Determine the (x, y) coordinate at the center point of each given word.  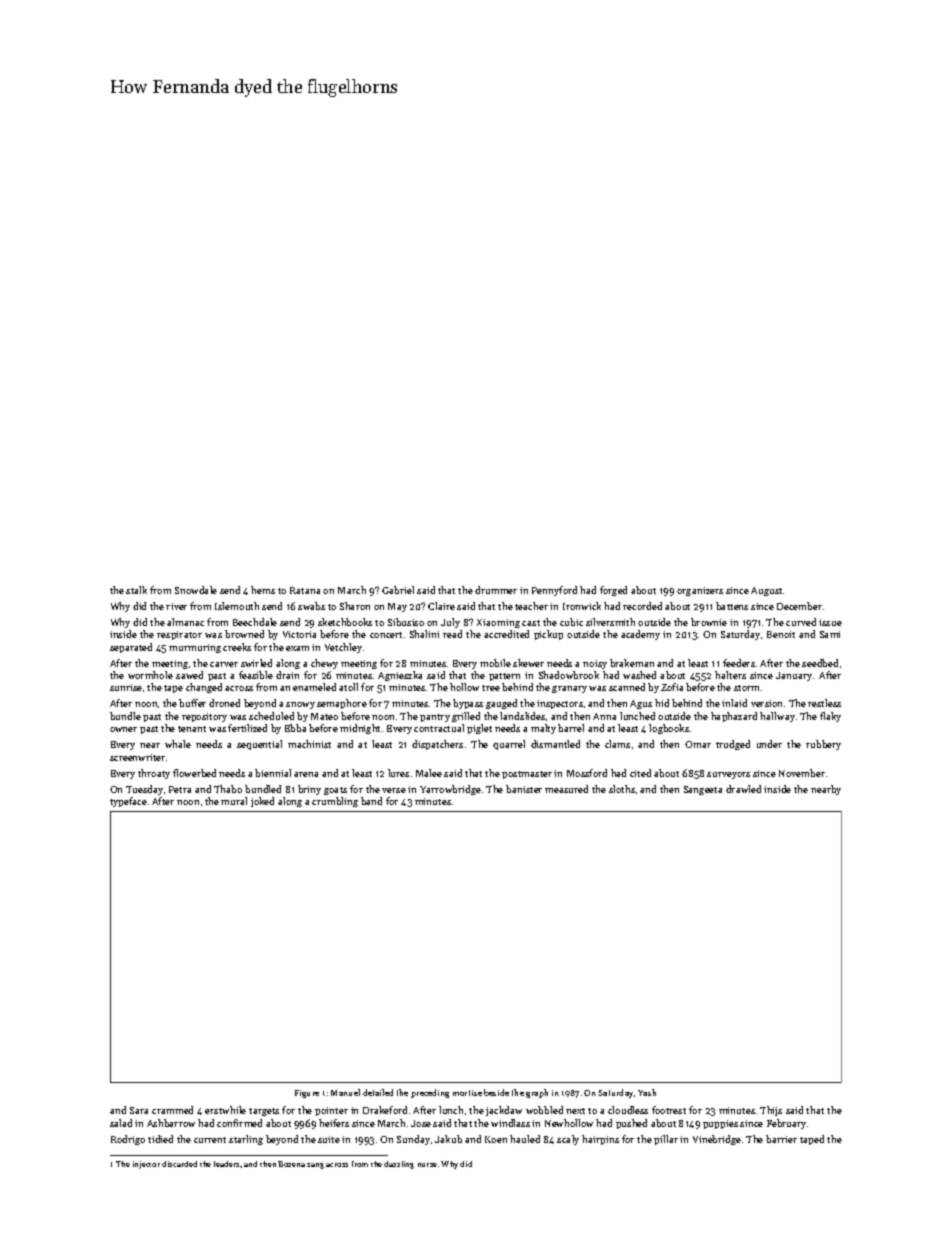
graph (537, 1093)
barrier (781, 1139)
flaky (830, 717)
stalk (136, 590)
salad (121, 1123)
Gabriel (398, 590)
